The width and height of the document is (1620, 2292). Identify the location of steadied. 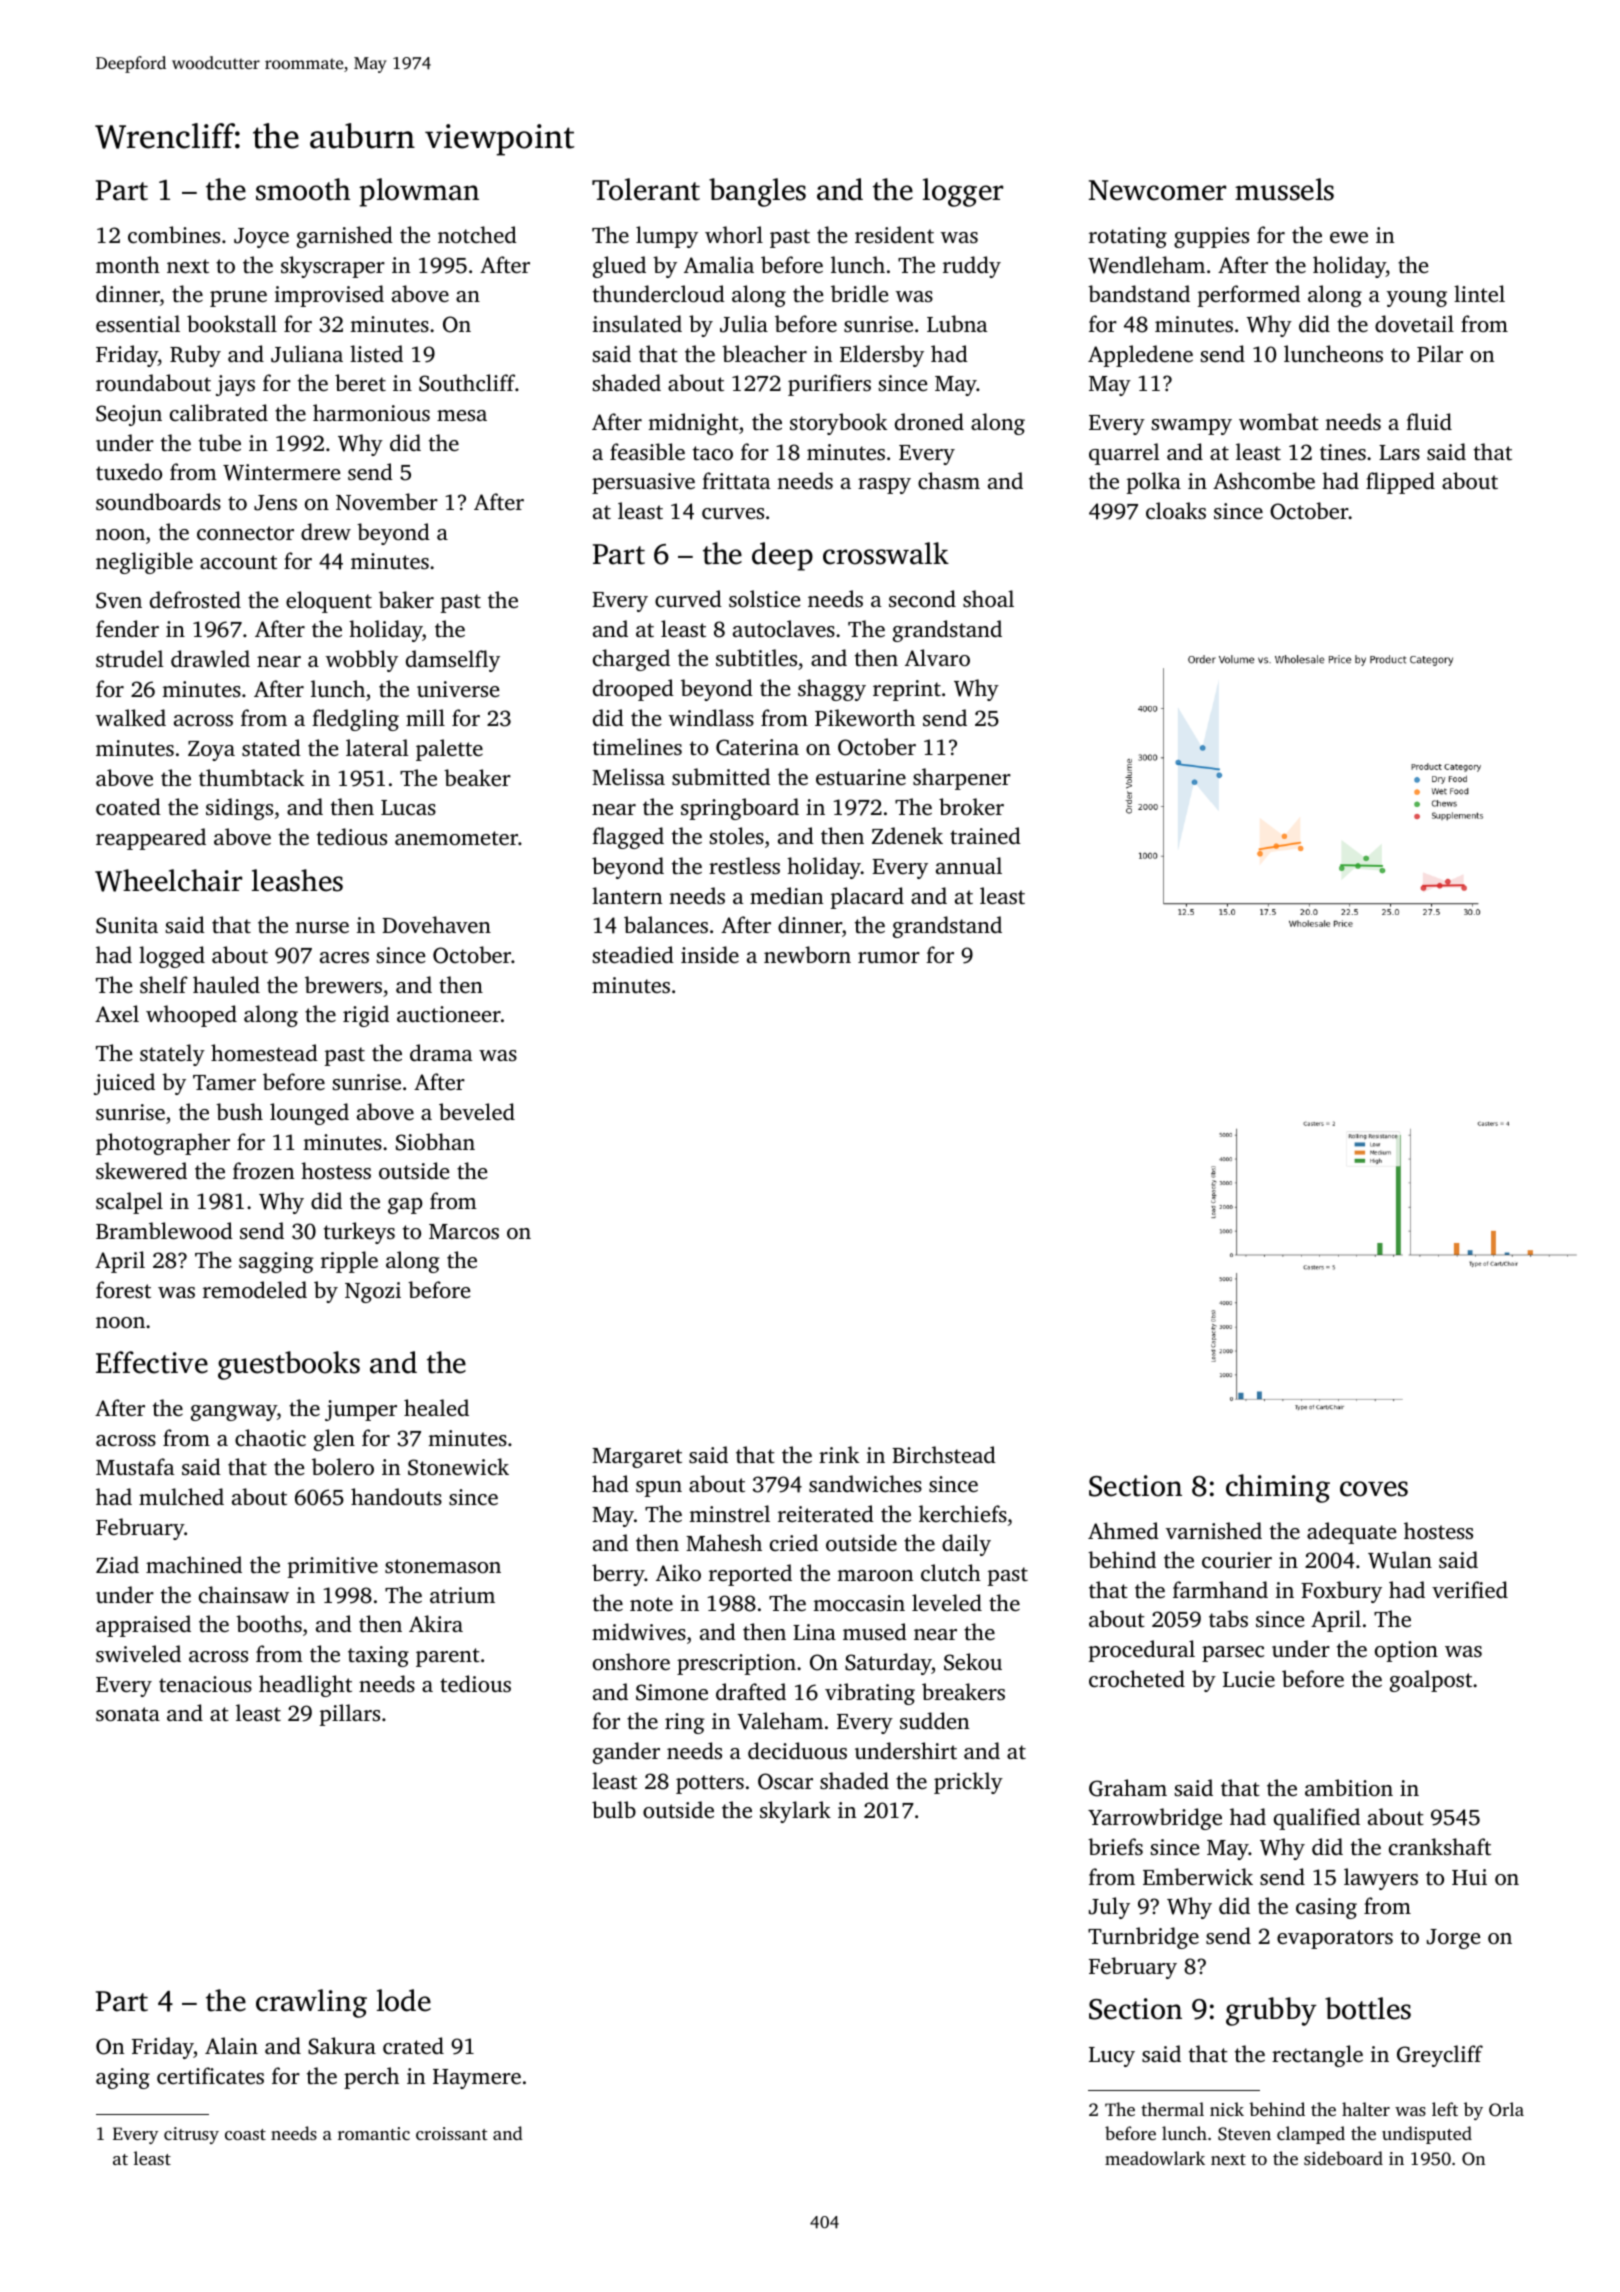
(633, 954).
